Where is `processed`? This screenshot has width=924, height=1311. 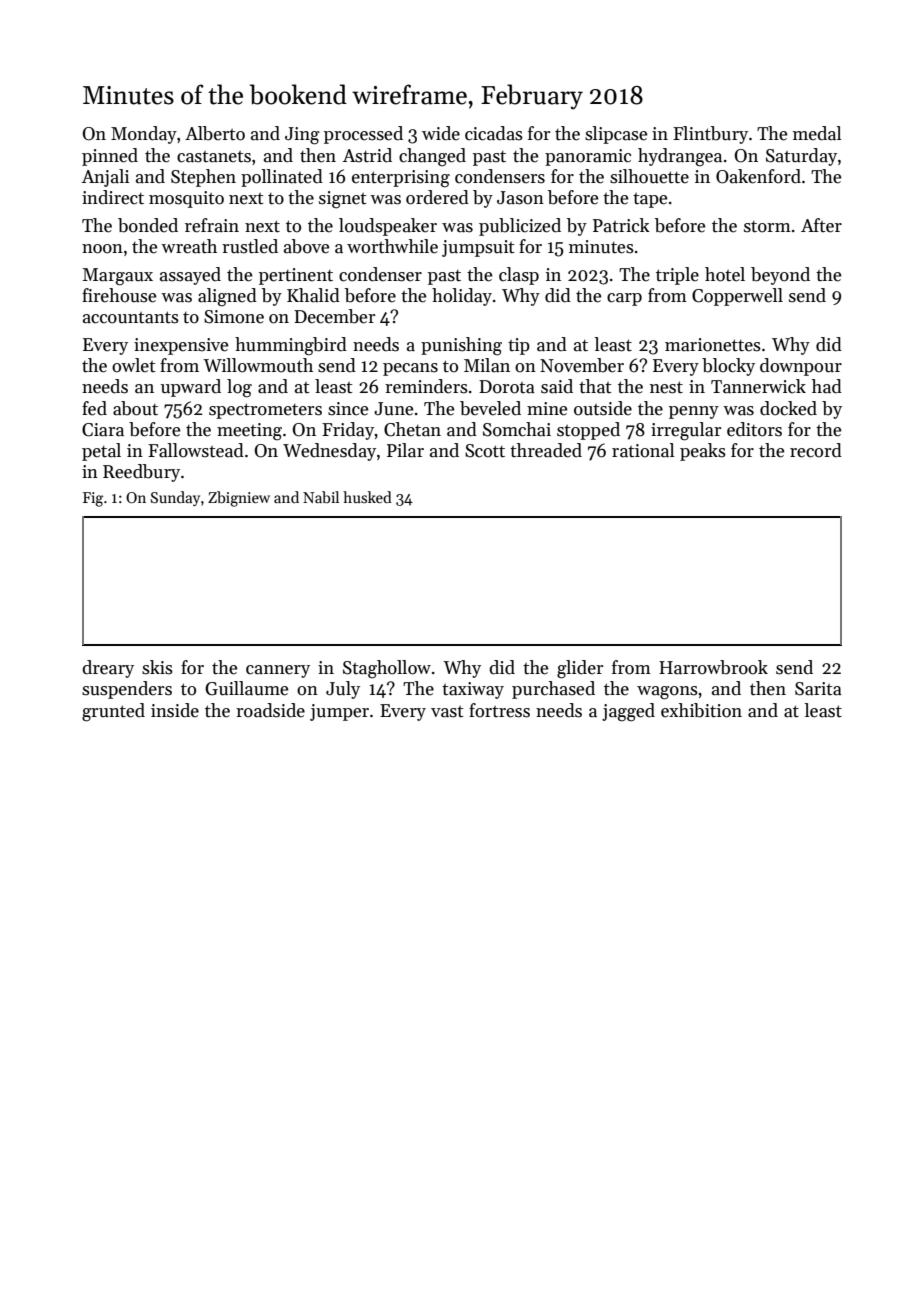
processed is located at coordinates (363, 135).
